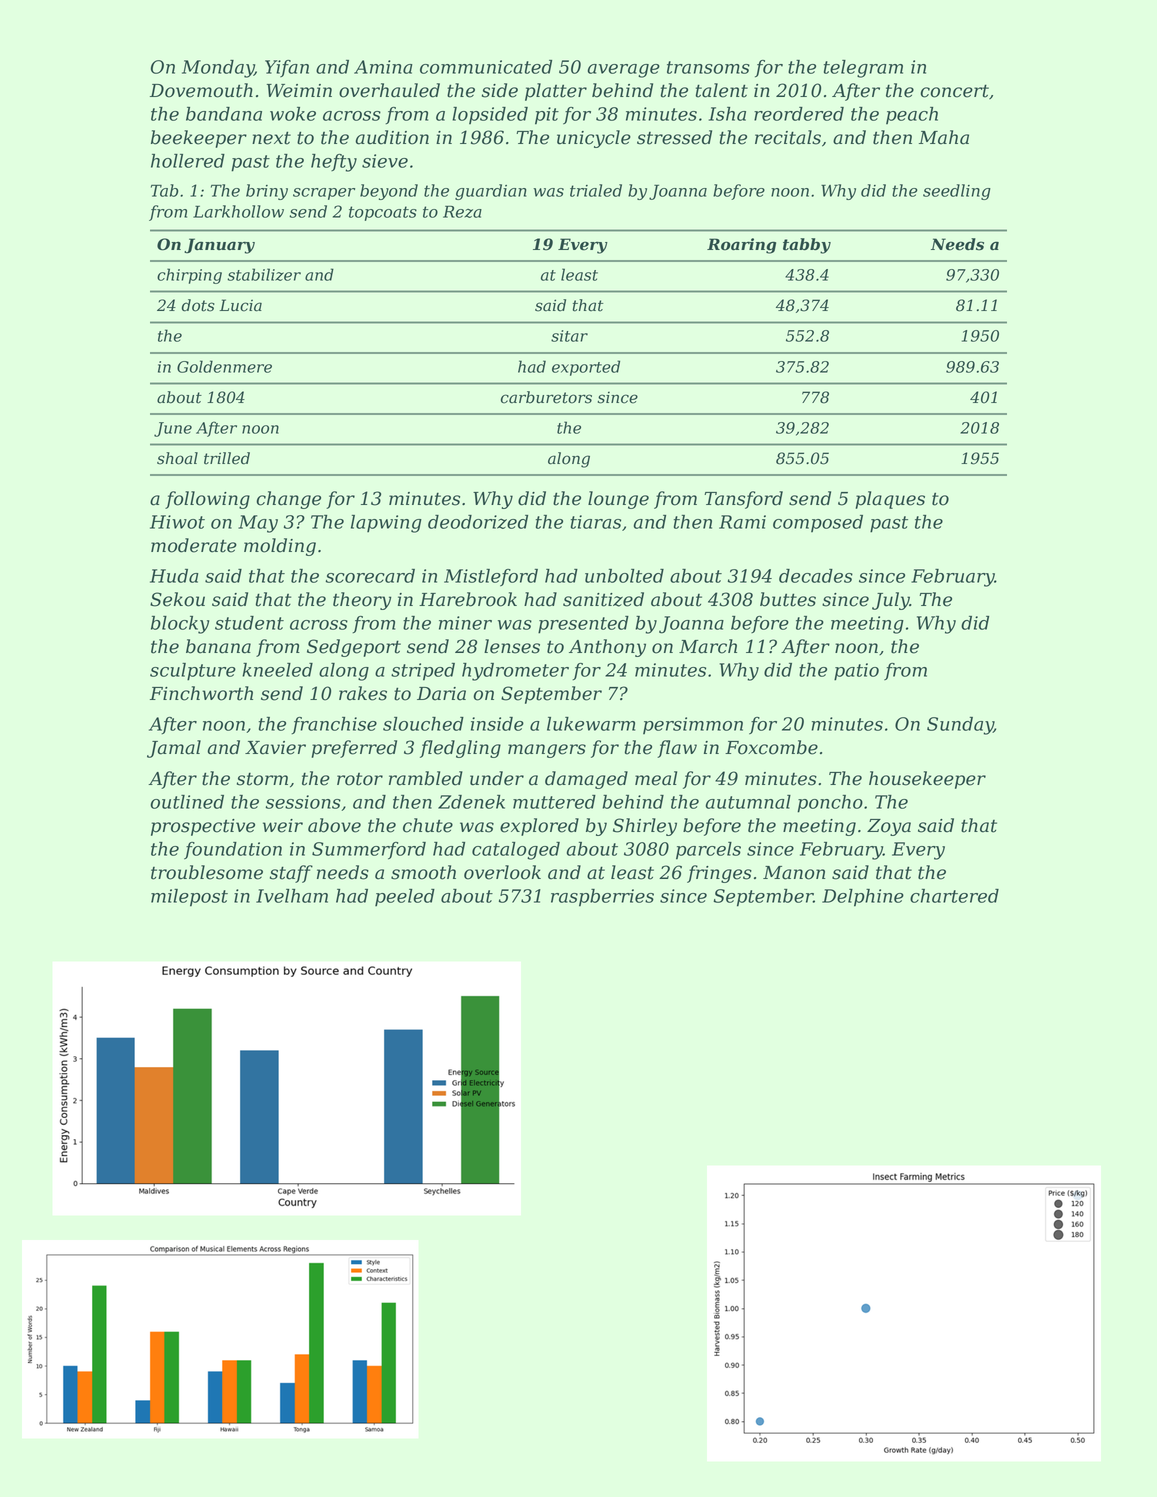 The width and height of the screenshot is (1157, 1497). What do you see at coordinates (462, 211) in the screenshot?
I see `Reza` at bounding box center [462, 211].
